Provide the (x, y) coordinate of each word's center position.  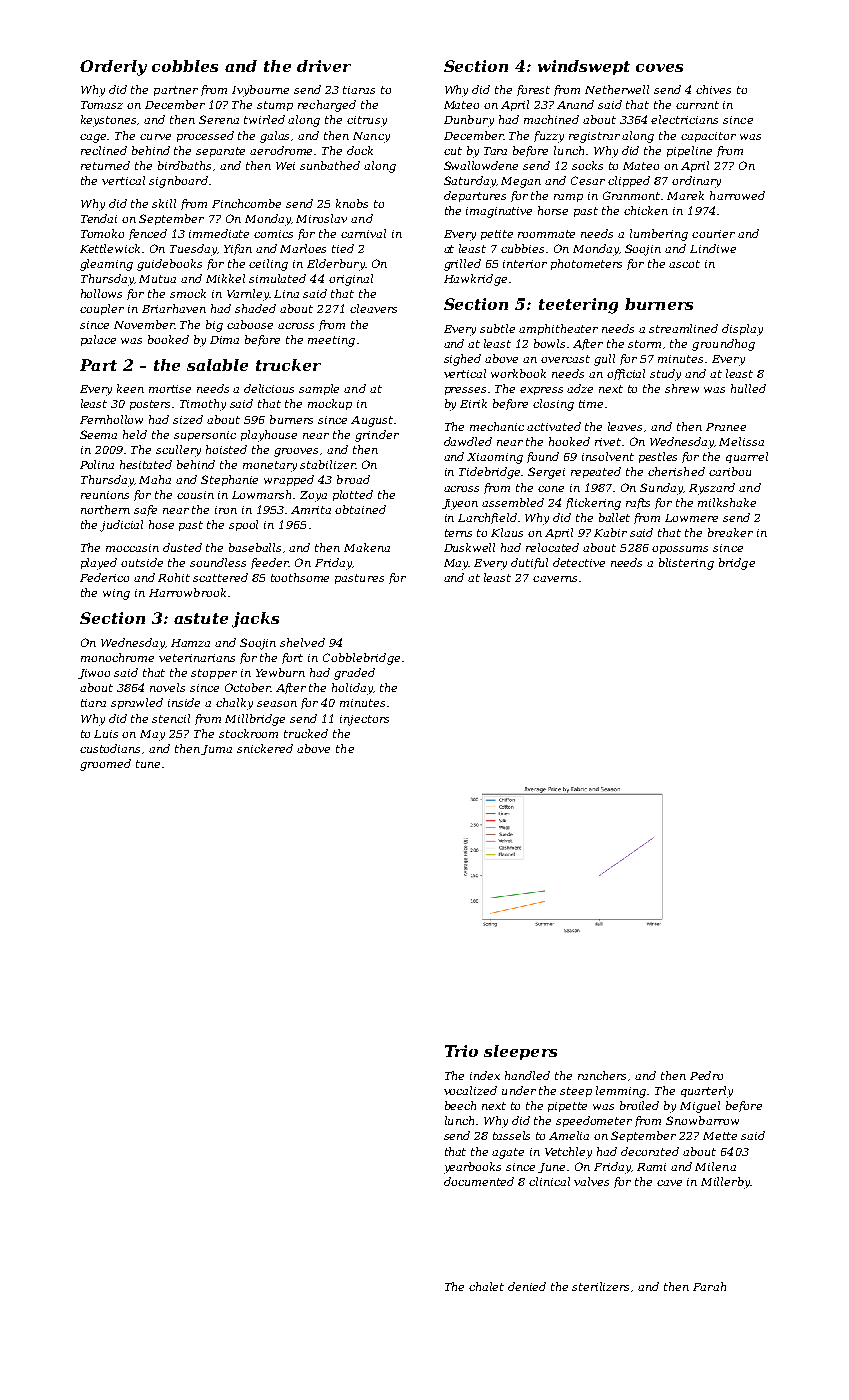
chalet (486, 1286)
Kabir (610, 532)
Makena (367, 547)
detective (579, 562)
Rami (651, 1167)
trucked (306, 733)
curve (155, 137)
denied (527, 1286)
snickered (265, 748)
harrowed (737, 195)
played (99, 564)
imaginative (499, 212)
